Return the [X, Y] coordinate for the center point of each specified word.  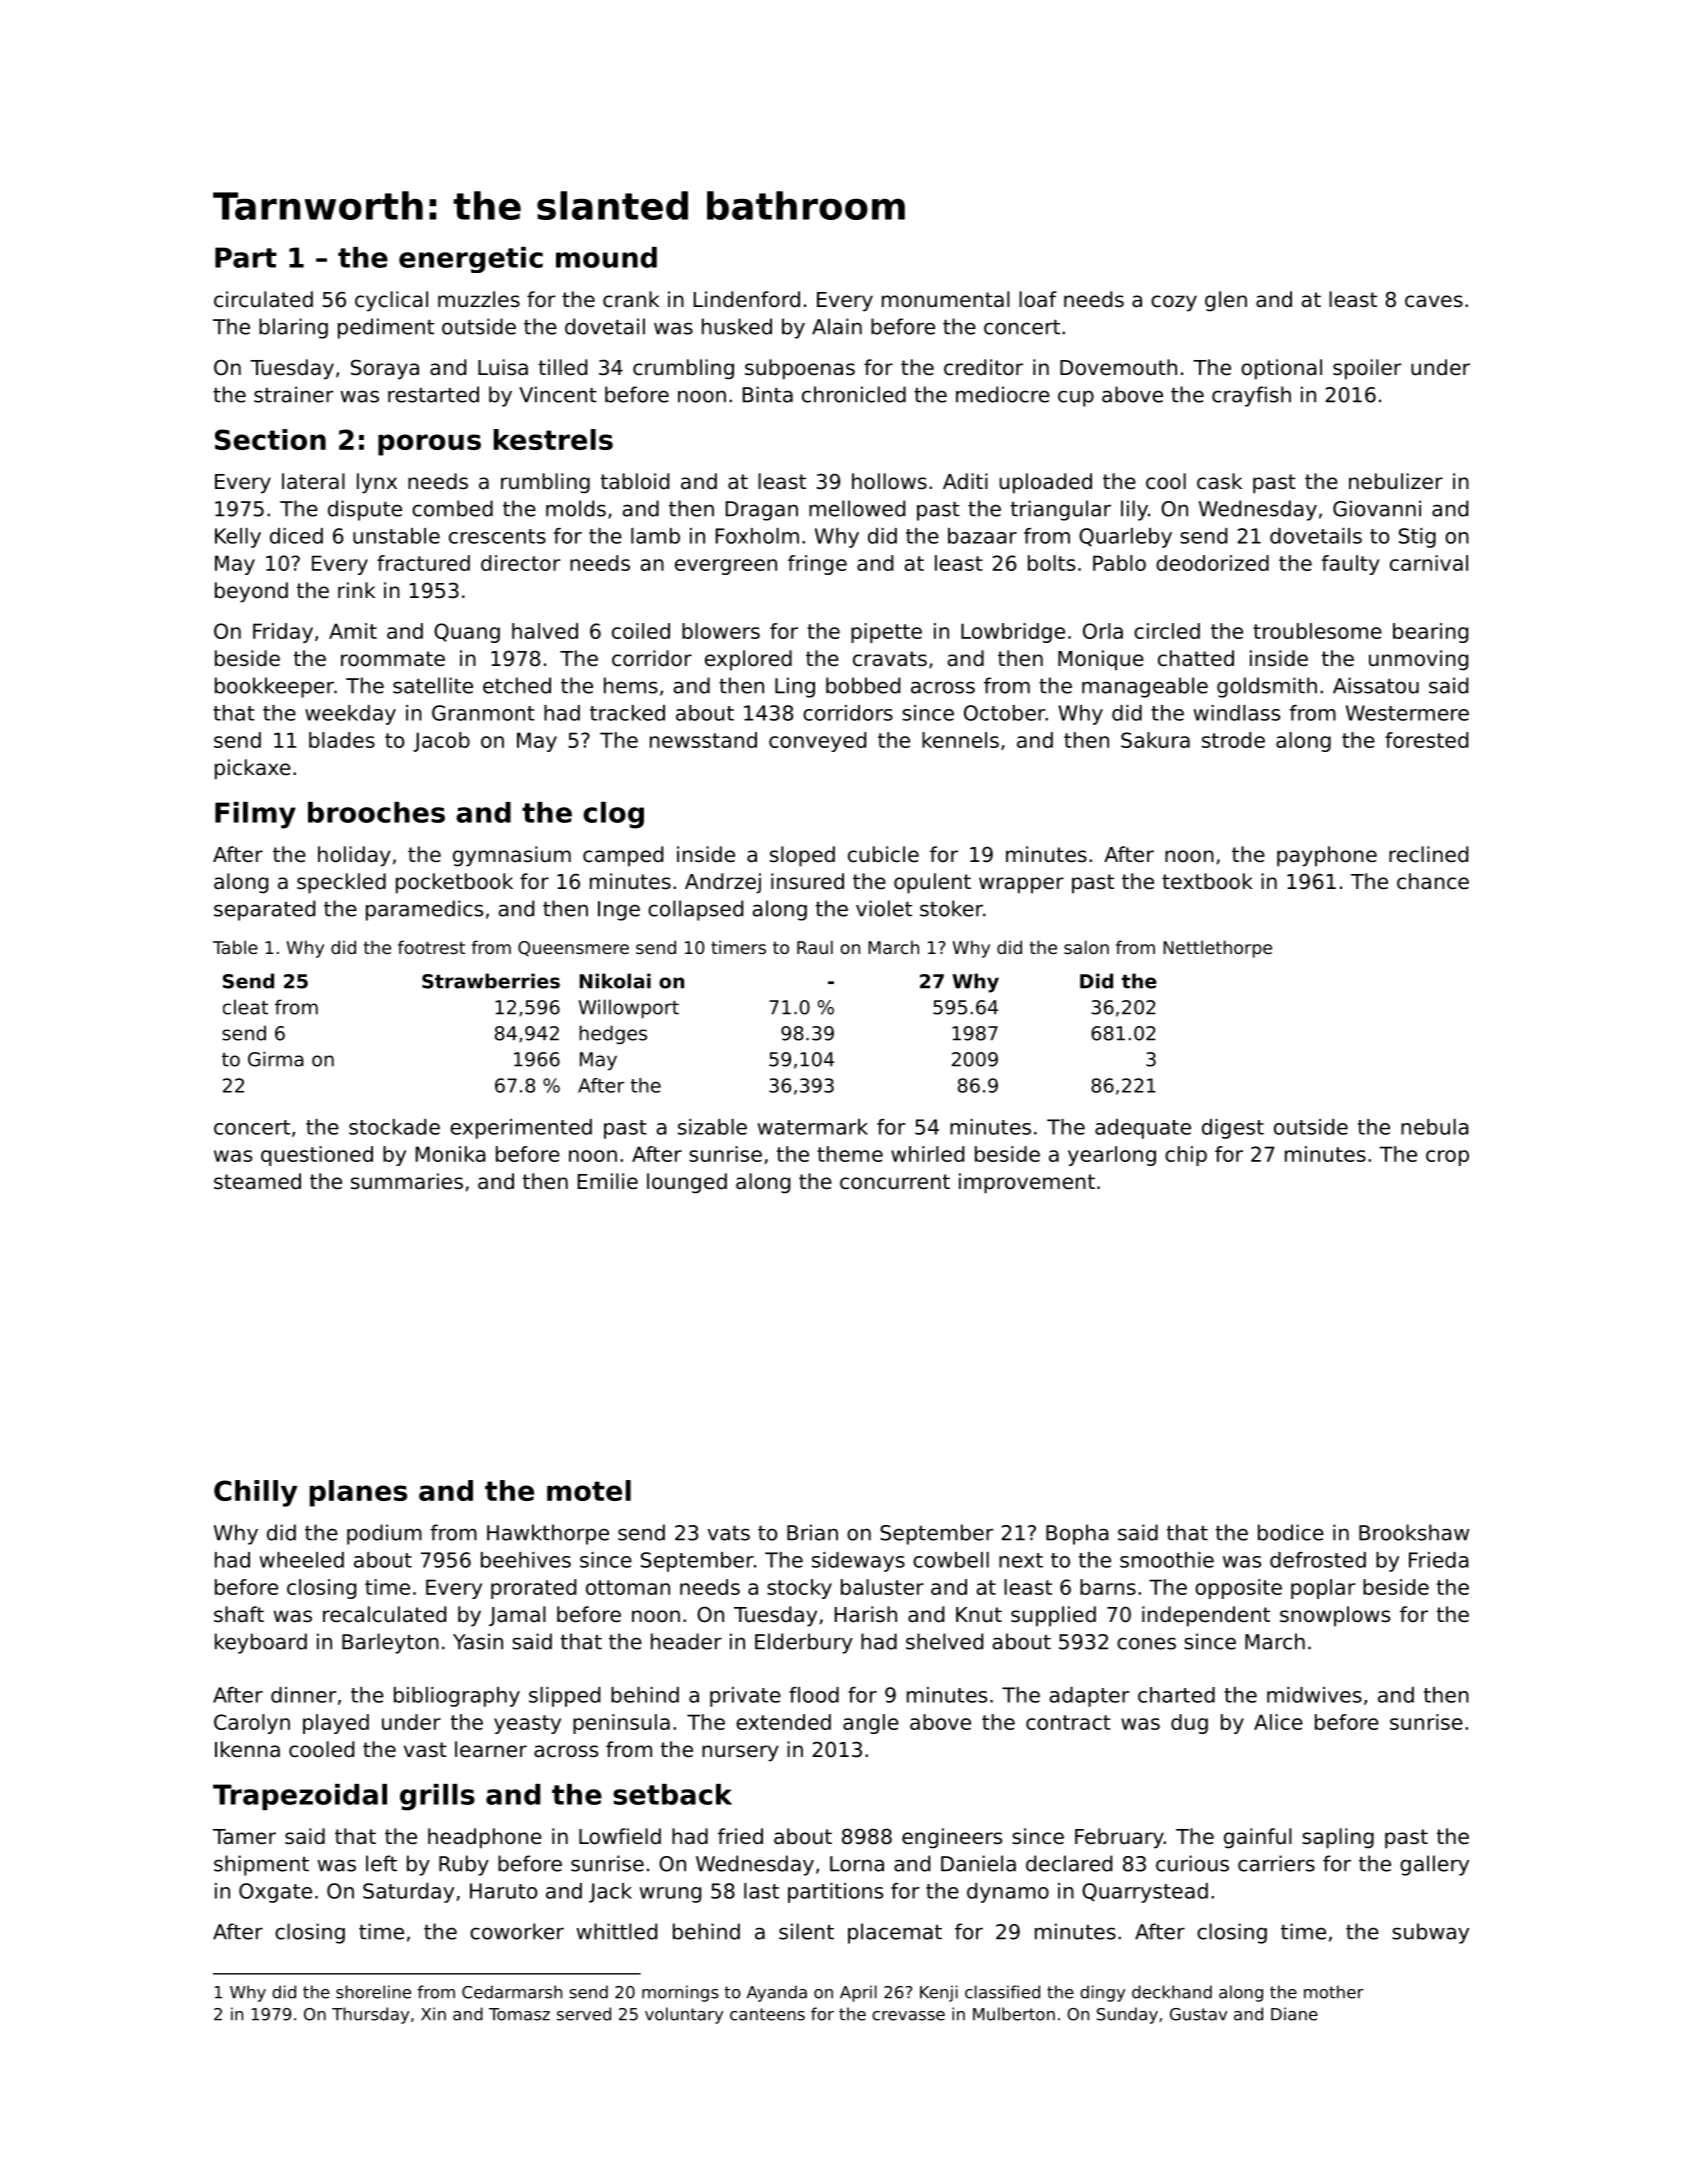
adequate [1143, 1129]
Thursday [370, 2015]
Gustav [1198, 2014]
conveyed [817, 742]
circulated [263, 299]
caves [1434, 301]
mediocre [1003, 394]
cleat [245, 1007]
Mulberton [1014, 2014]
